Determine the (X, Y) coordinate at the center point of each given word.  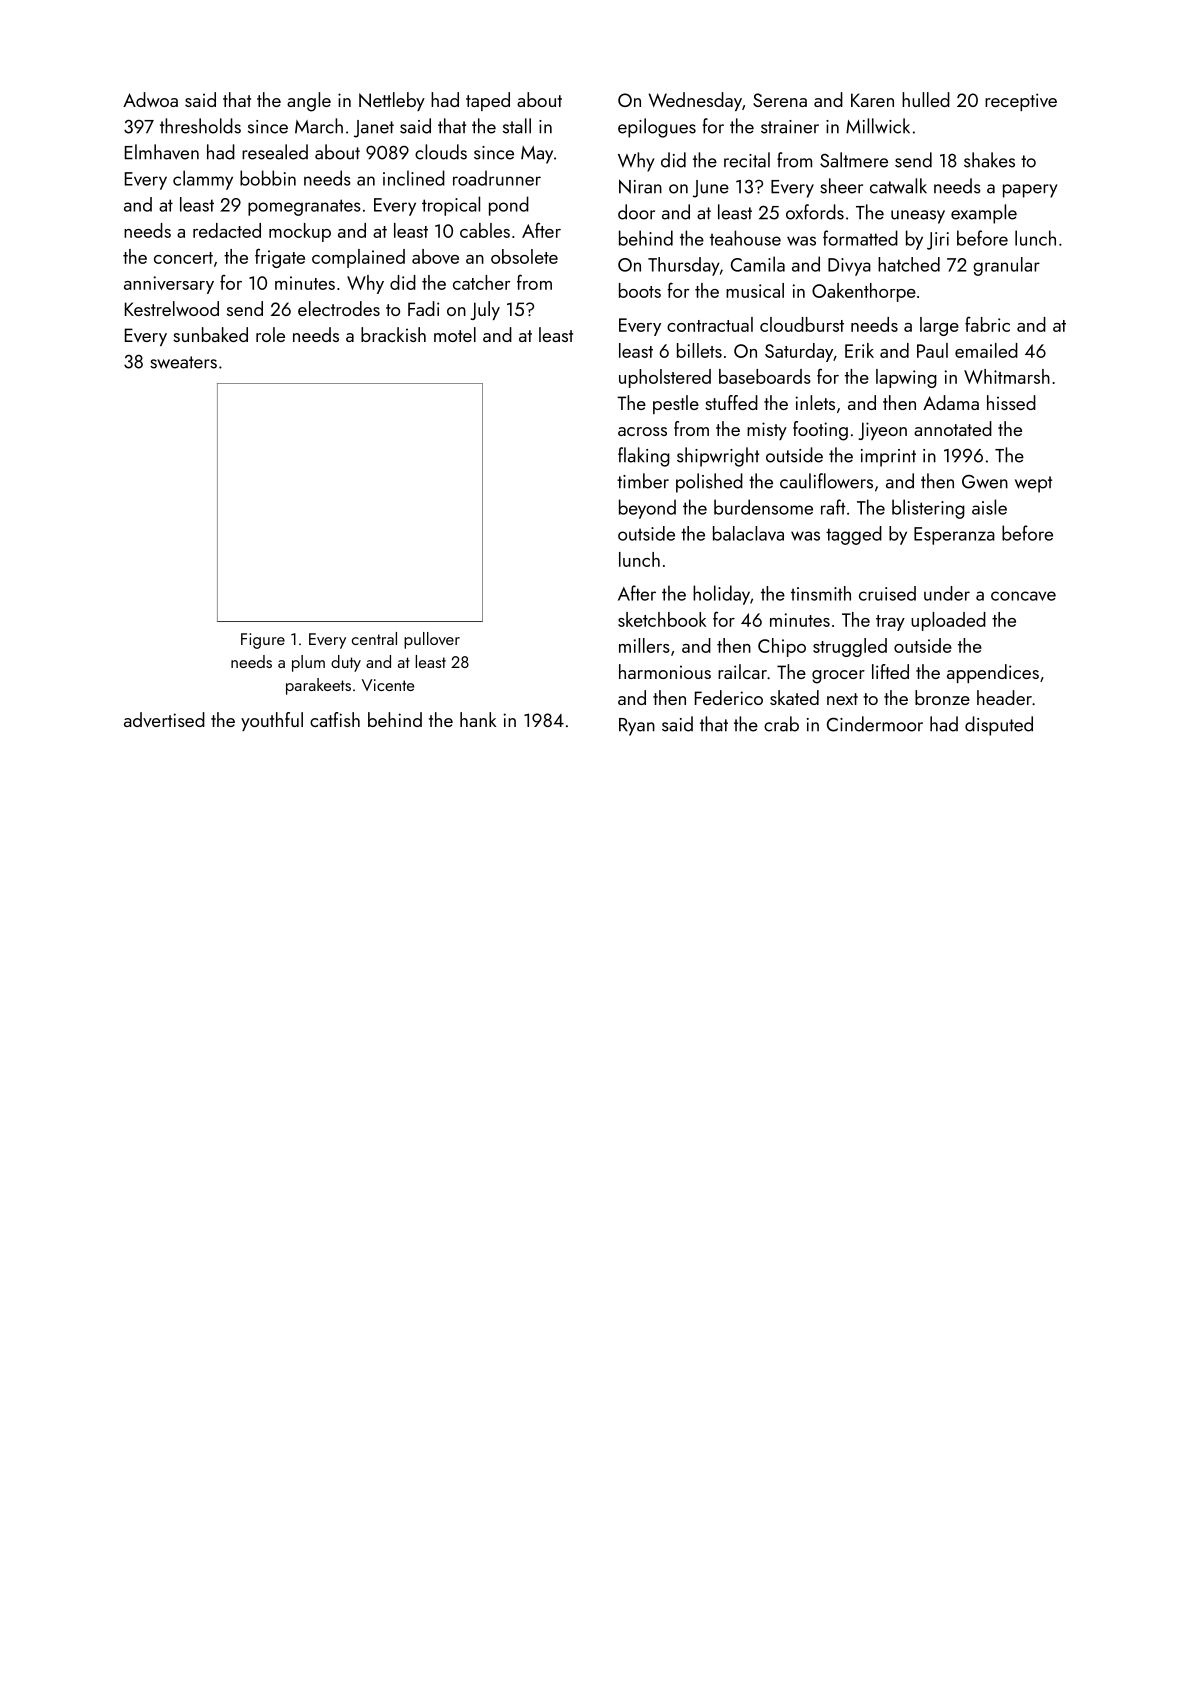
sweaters (183, 362)
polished (709, 483)
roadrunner (497, 178)
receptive (1021, 102)
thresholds (200, 126)
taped (488, 101)
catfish (335, 719)
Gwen (985, 481)
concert (183, 258)
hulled (926, 99)
